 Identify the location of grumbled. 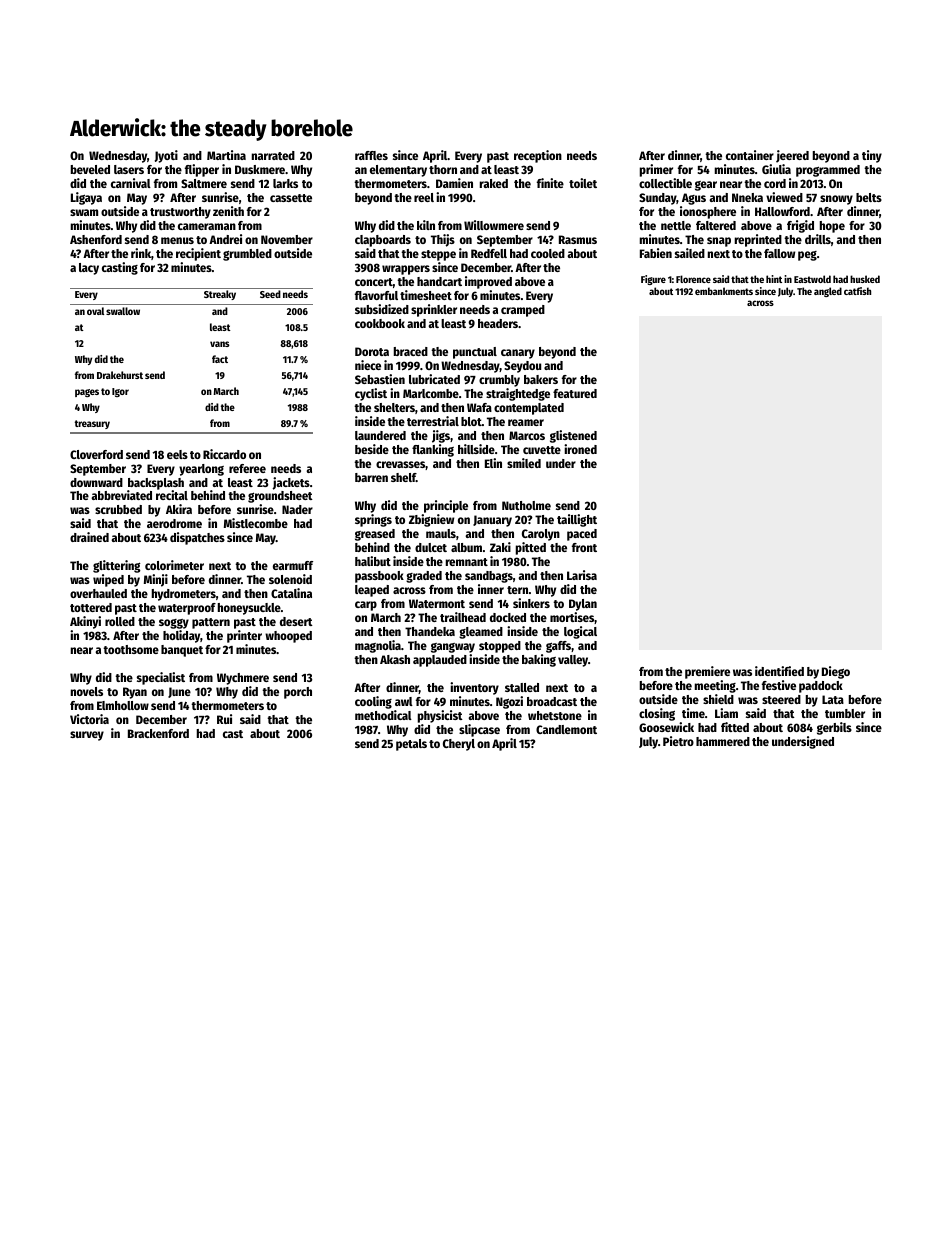
(247, 255).
